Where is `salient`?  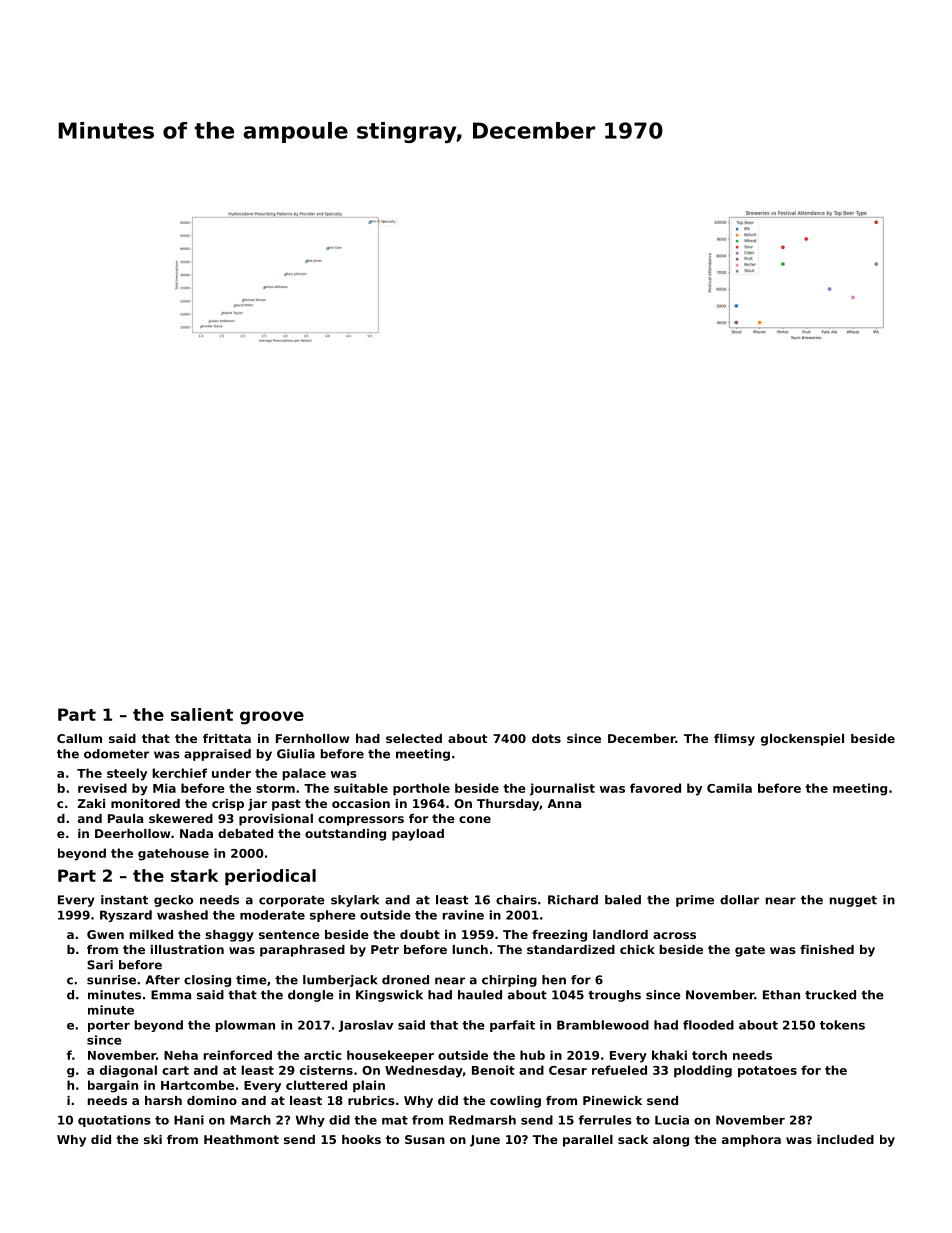
salient is located at coordinates (202, 714).
